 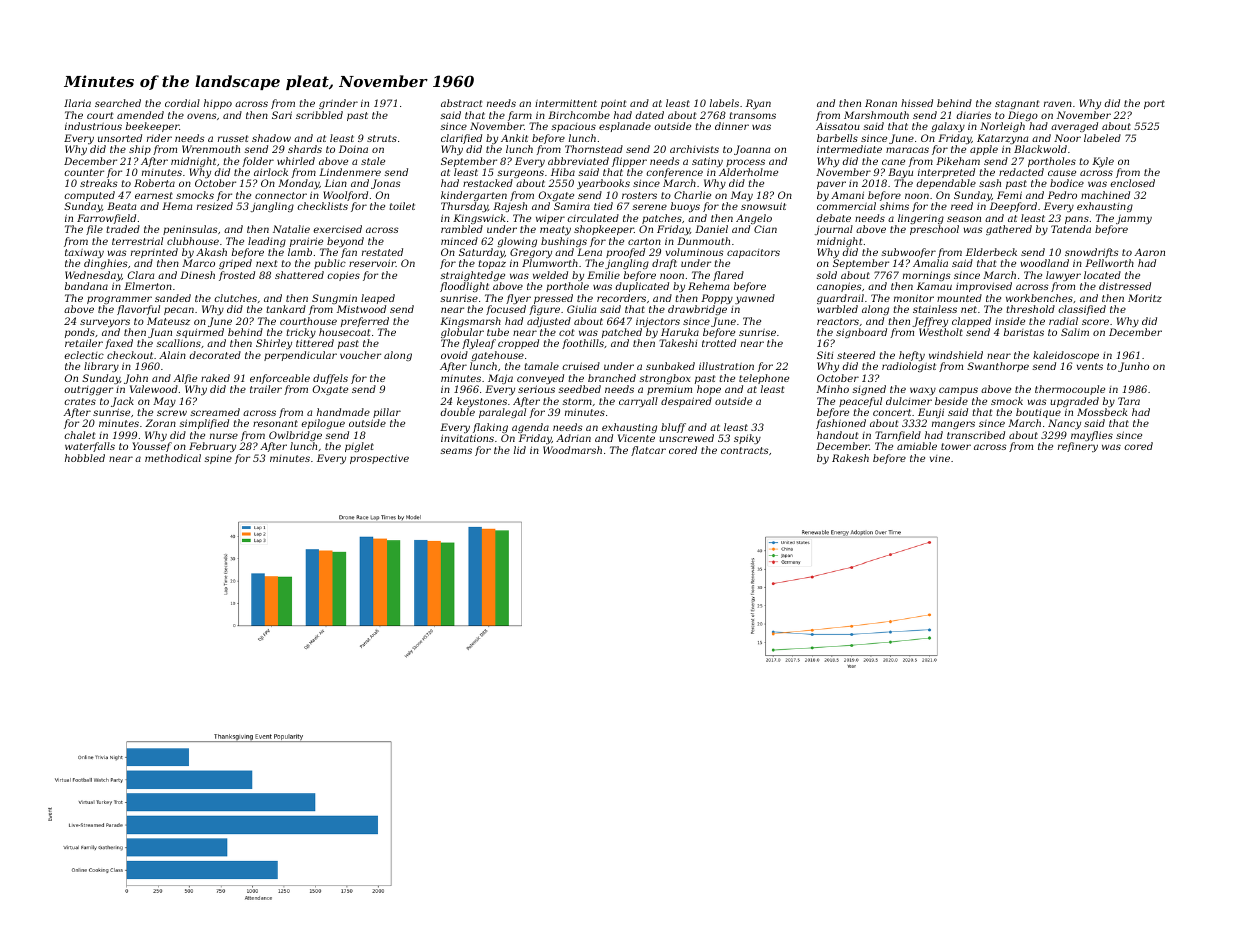 What do you see at coordinates (917, 103) in the image?
I see `hissed` at bounding box center [917, 103].
